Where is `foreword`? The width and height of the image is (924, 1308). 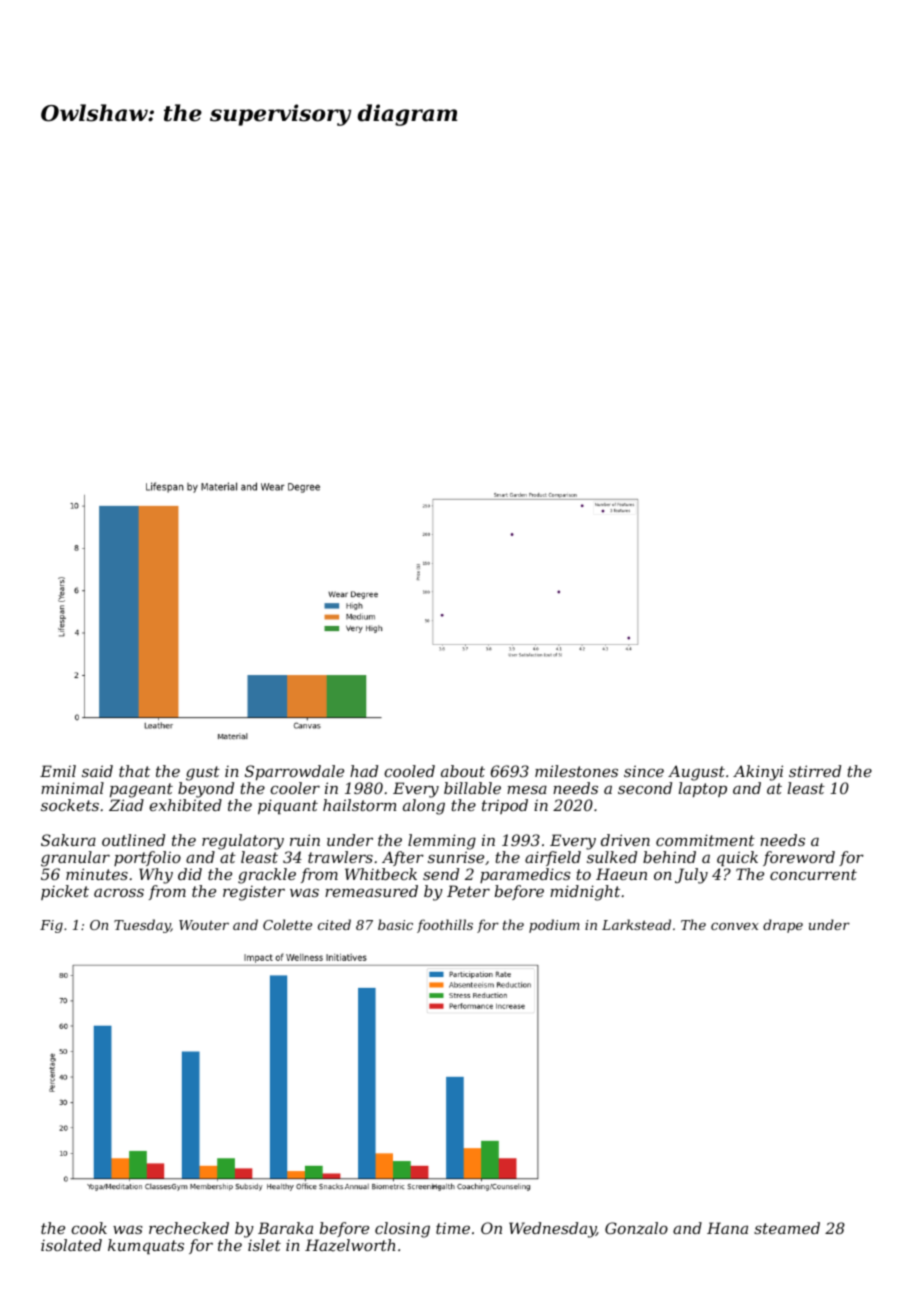 foreword is located at coordinates (799, 858).
